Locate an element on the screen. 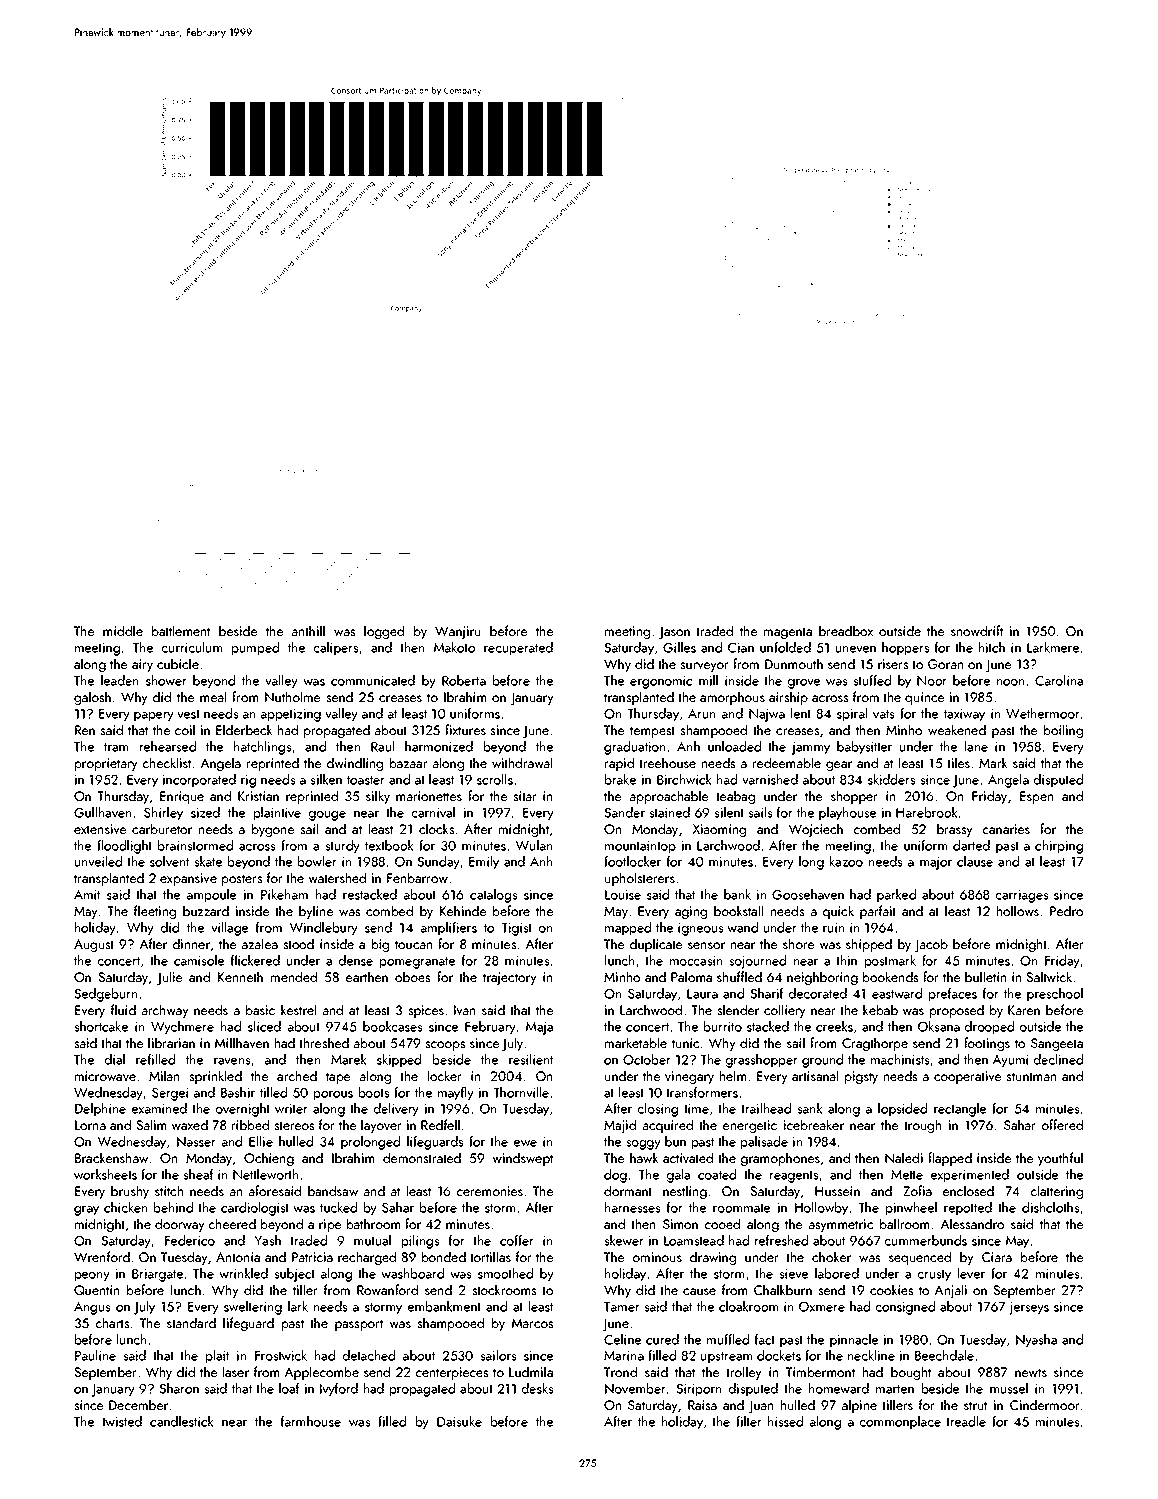 The width and height of the screenshot is (1158, 1499). candlestick is located at coordinates (181, 1421).
